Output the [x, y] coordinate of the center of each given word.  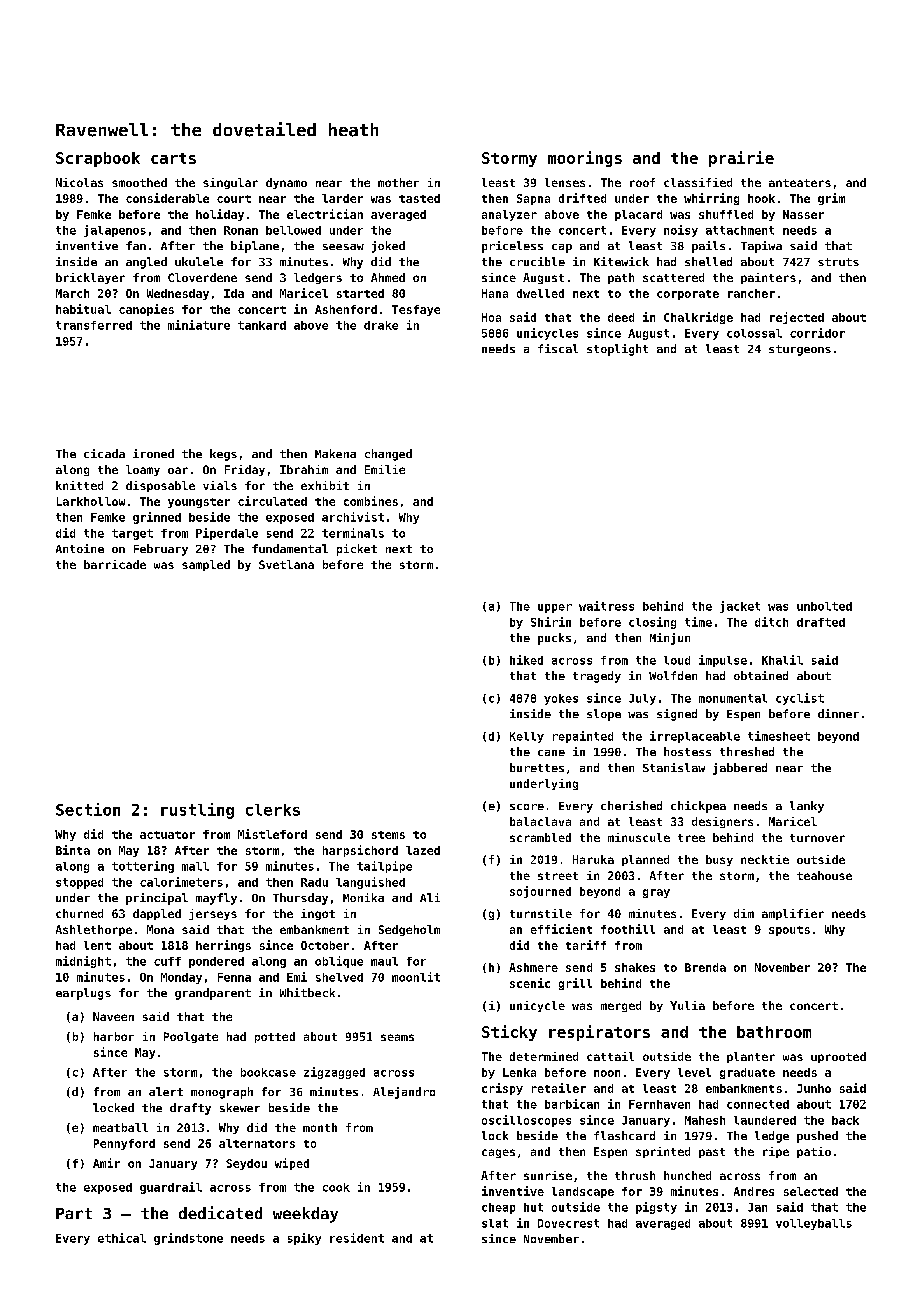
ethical [122, 1238]
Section [88, 809]
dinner [838, 713]
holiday [220, 215]
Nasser [803, 214]
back [845, 1120]
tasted [419, 198]
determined [544, 1056]
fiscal [558, 348]
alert [166, 1091]
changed [388, 455]
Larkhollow [91, 501]
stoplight [617, 350]
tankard [262, 325]
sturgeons [800, 350]
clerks [273, 810]
